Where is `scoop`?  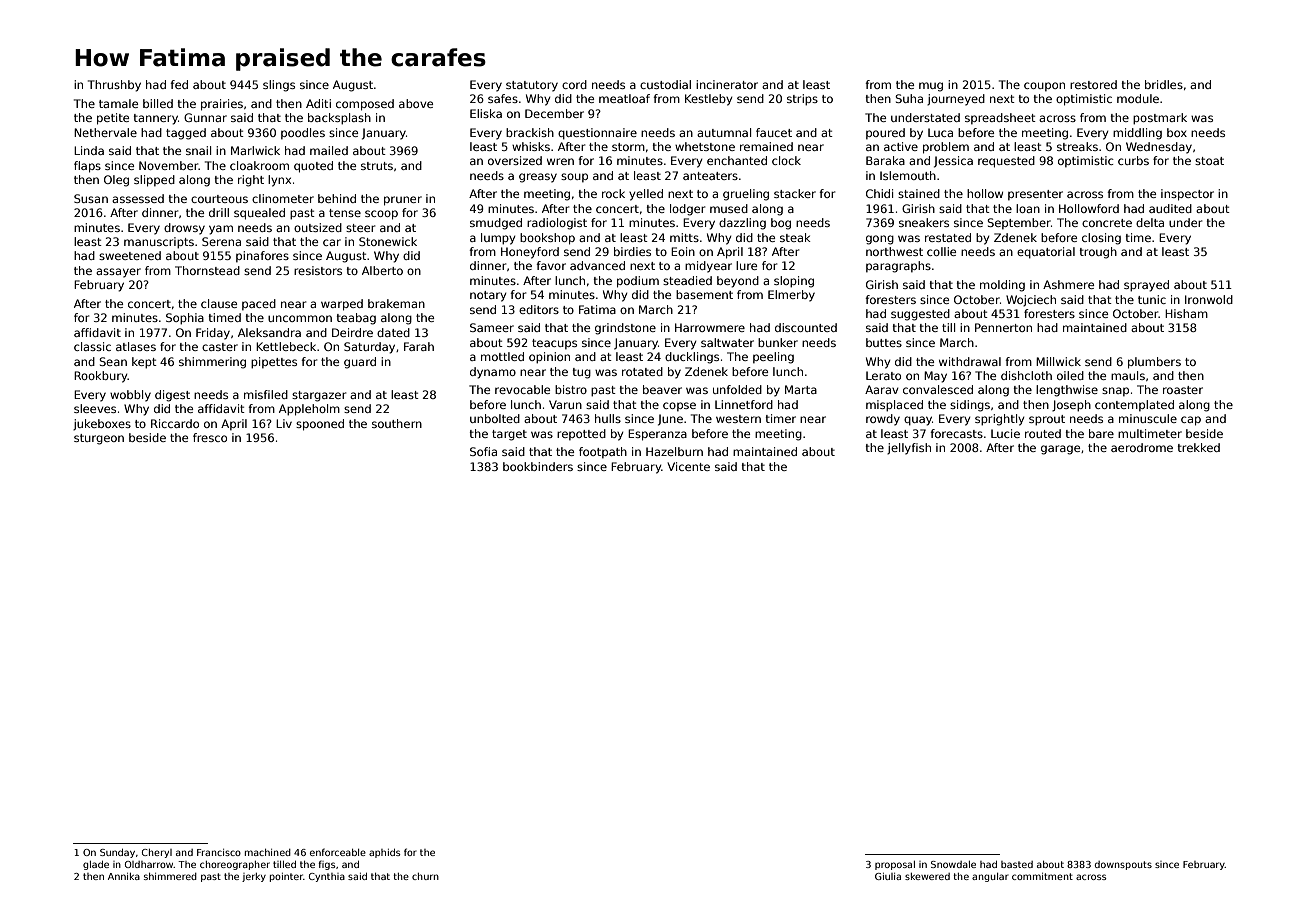 scoop is located at coordinates (381, 215).
